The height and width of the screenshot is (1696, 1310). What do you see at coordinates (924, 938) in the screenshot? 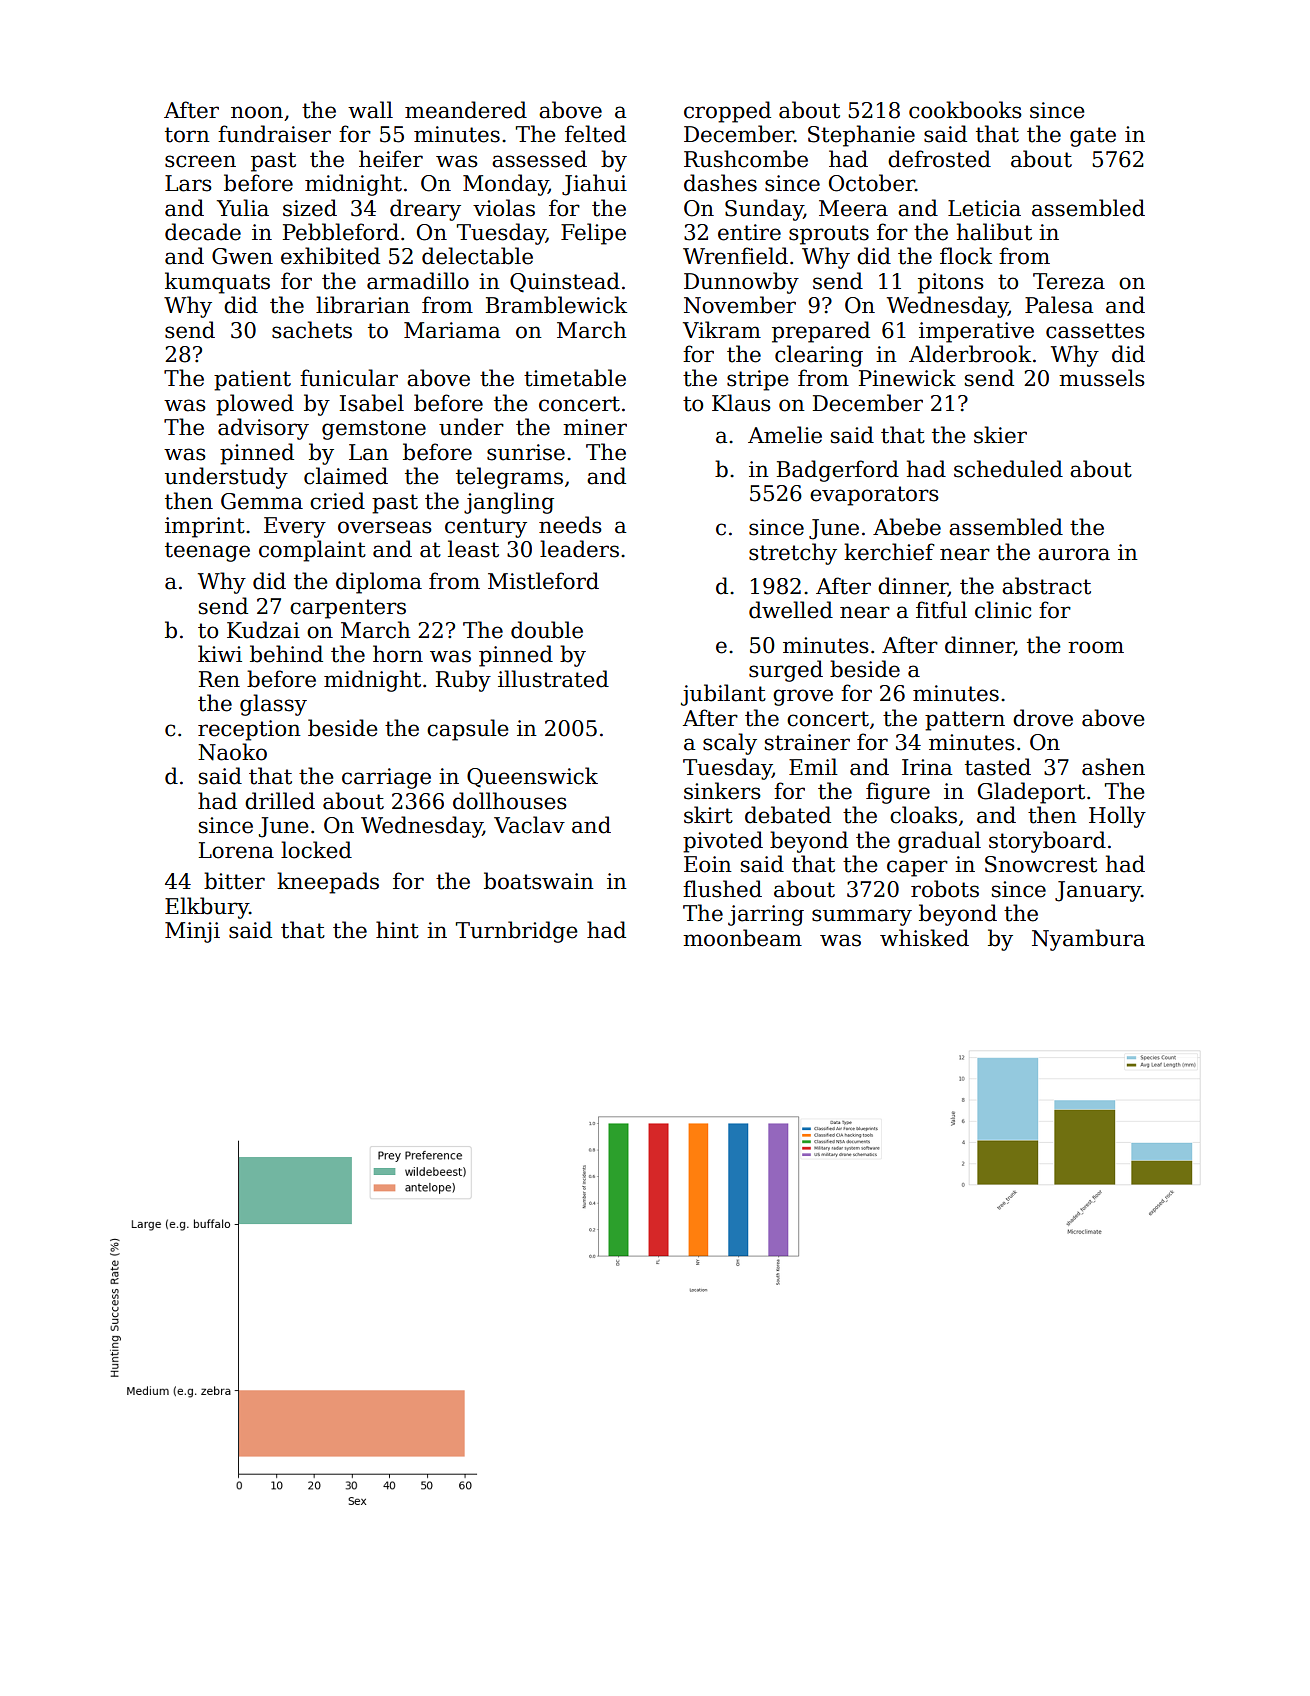
I see `whisked` at bounding box center [924, 938].
